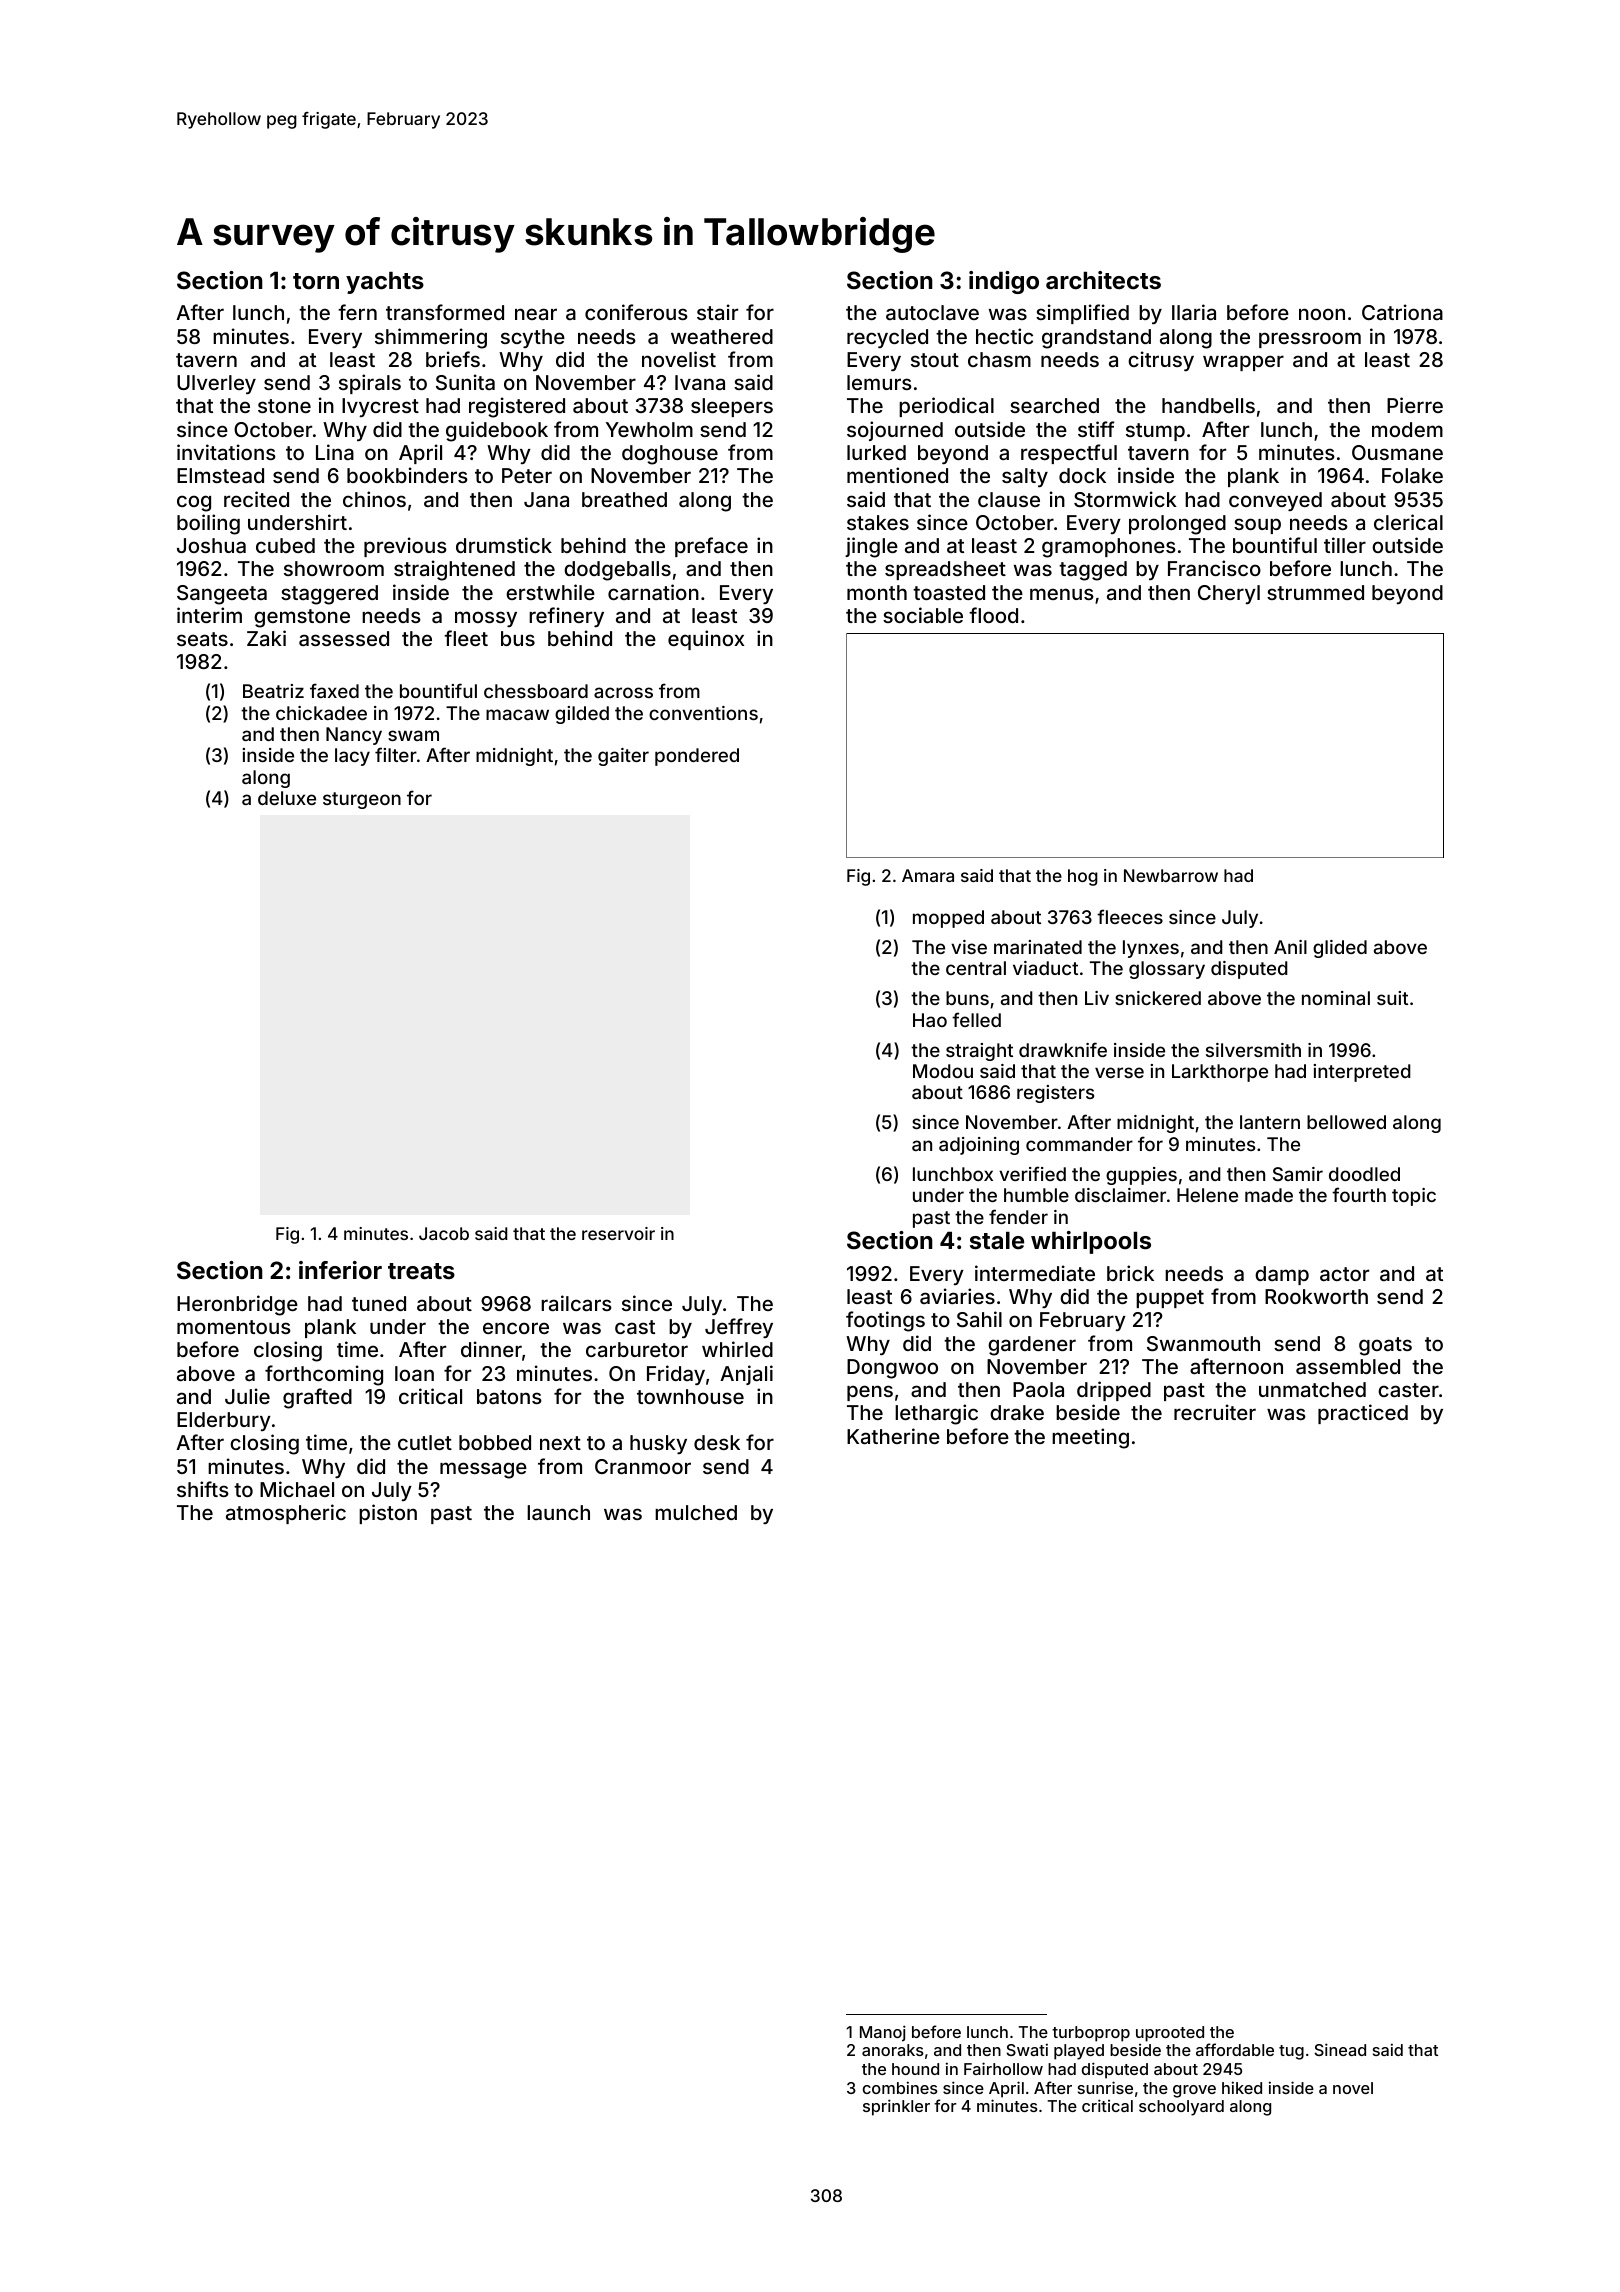 Image resolution: width=1620 pixels, height=2292 pixels. Describe the element at coordinates (335, 452) in the image. I see `Lina` at that location.
